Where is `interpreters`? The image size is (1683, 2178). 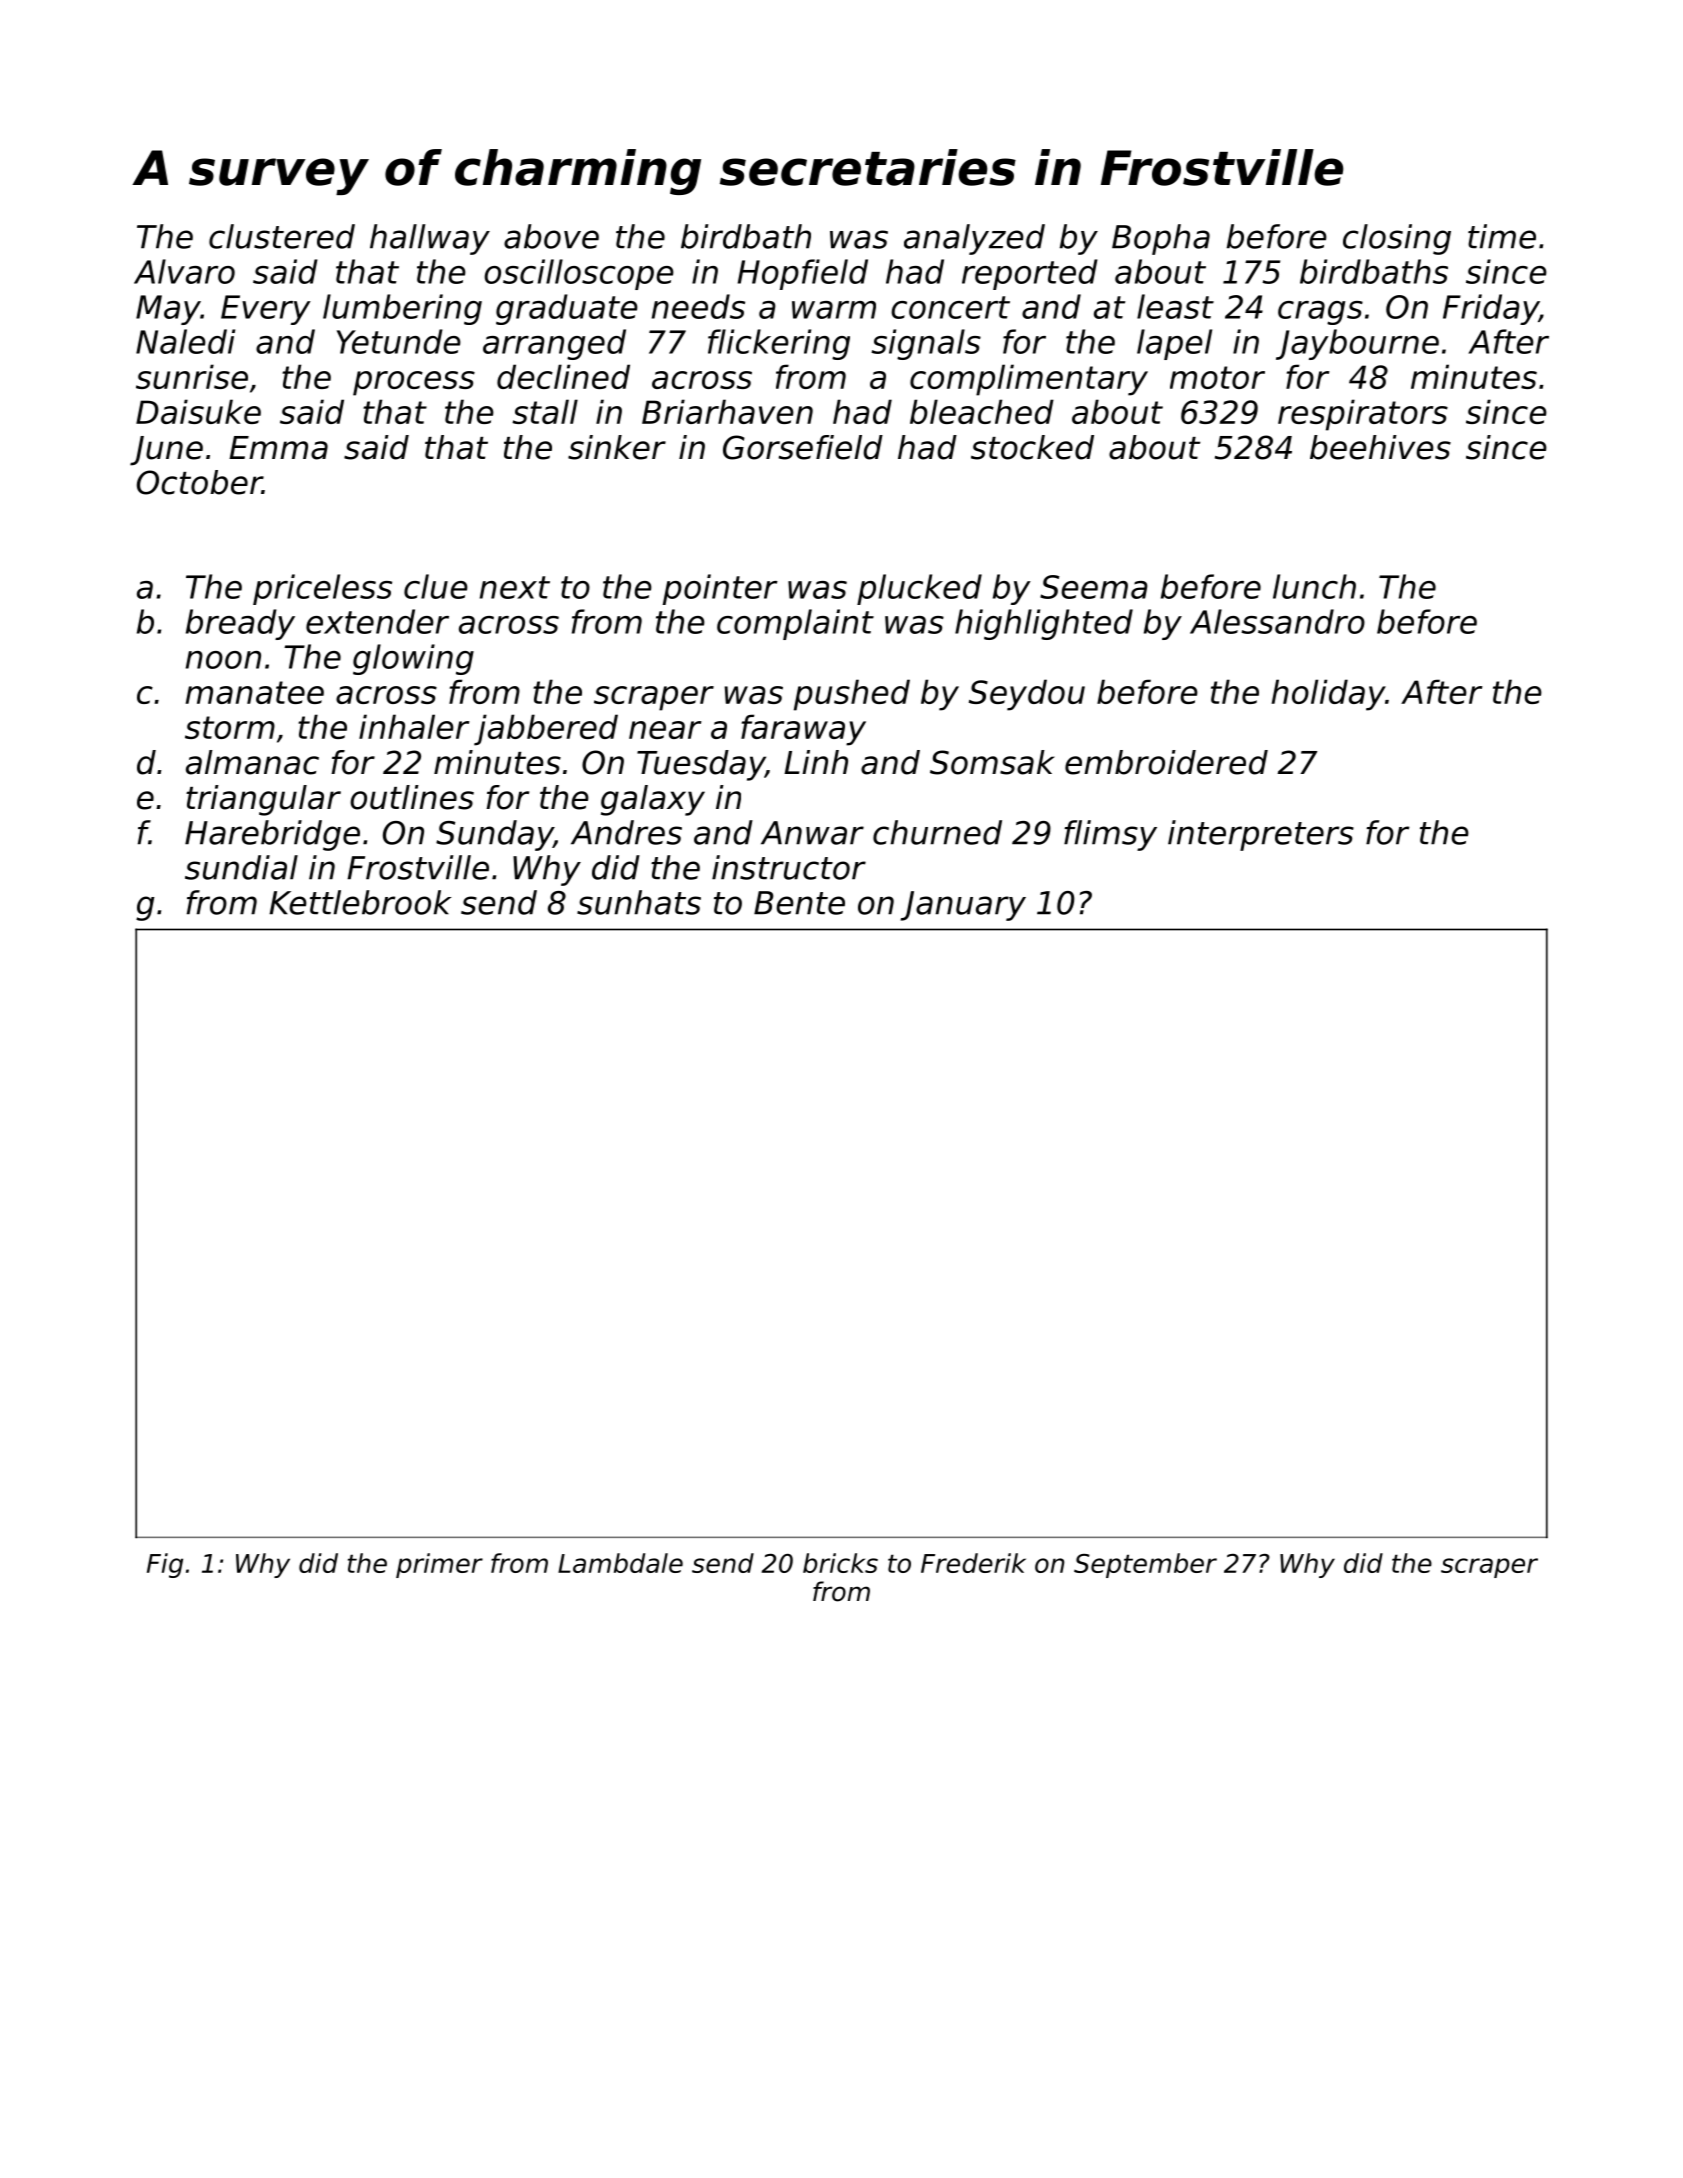 interpreters is located at coordinates (1261, 835).
